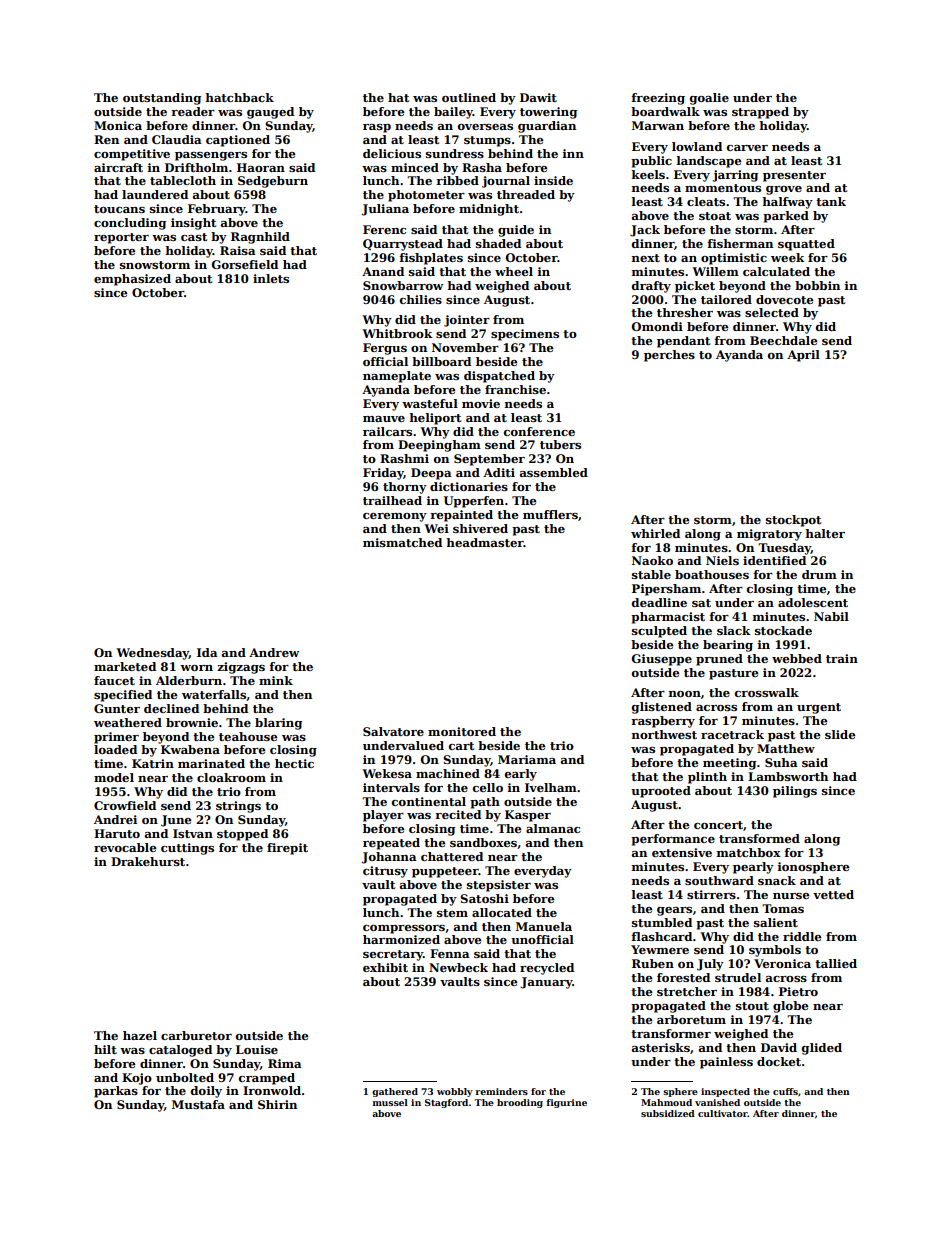 The width and height of the screenshot is (952, 1233). What do you see at coordinates (152, 654) in the screenshot?
I see `Wednesday` at bounding box center [152, 654].
